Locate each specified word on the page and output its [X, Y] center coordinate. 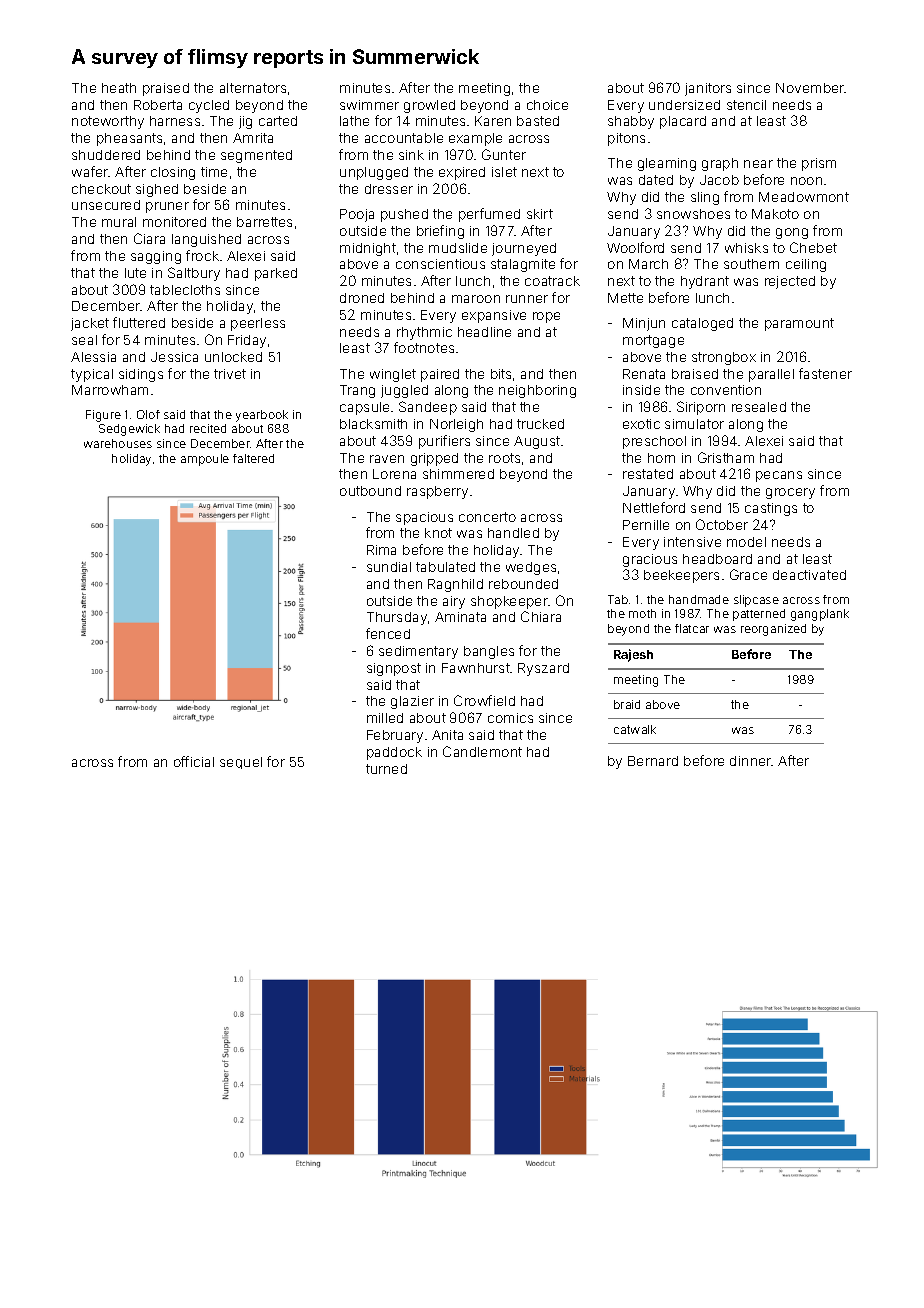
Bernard [653, 761]
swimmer [369, 105]
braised [695, 374]
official [194, 761]
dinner [751, 761]
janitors [708, 89]
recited [208, 428]
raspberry [437, 492]
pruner [167, 207]
